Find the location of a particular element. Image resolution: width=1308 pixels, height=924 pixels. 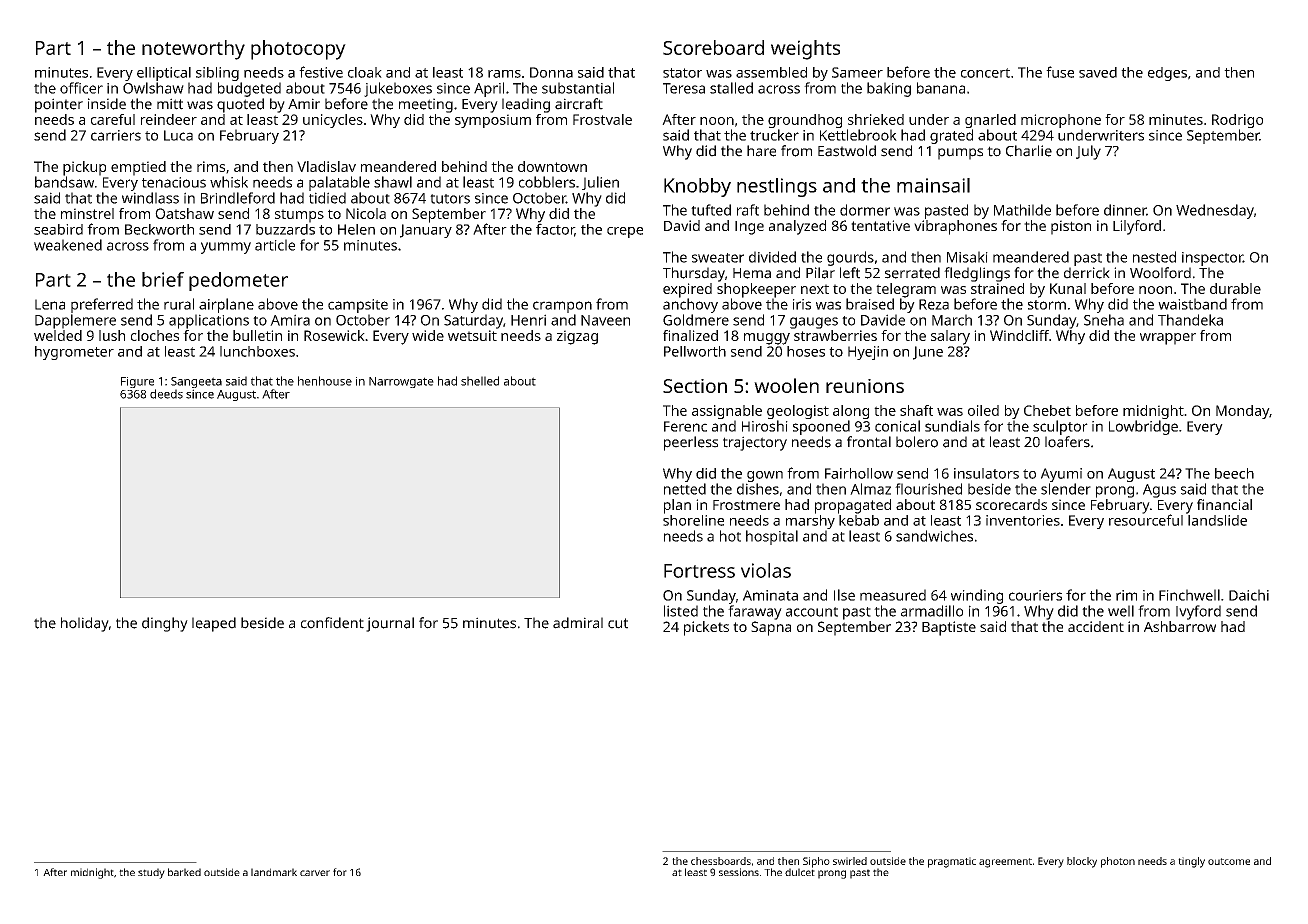

Wednesday is located at coordinates (1215, 211).
